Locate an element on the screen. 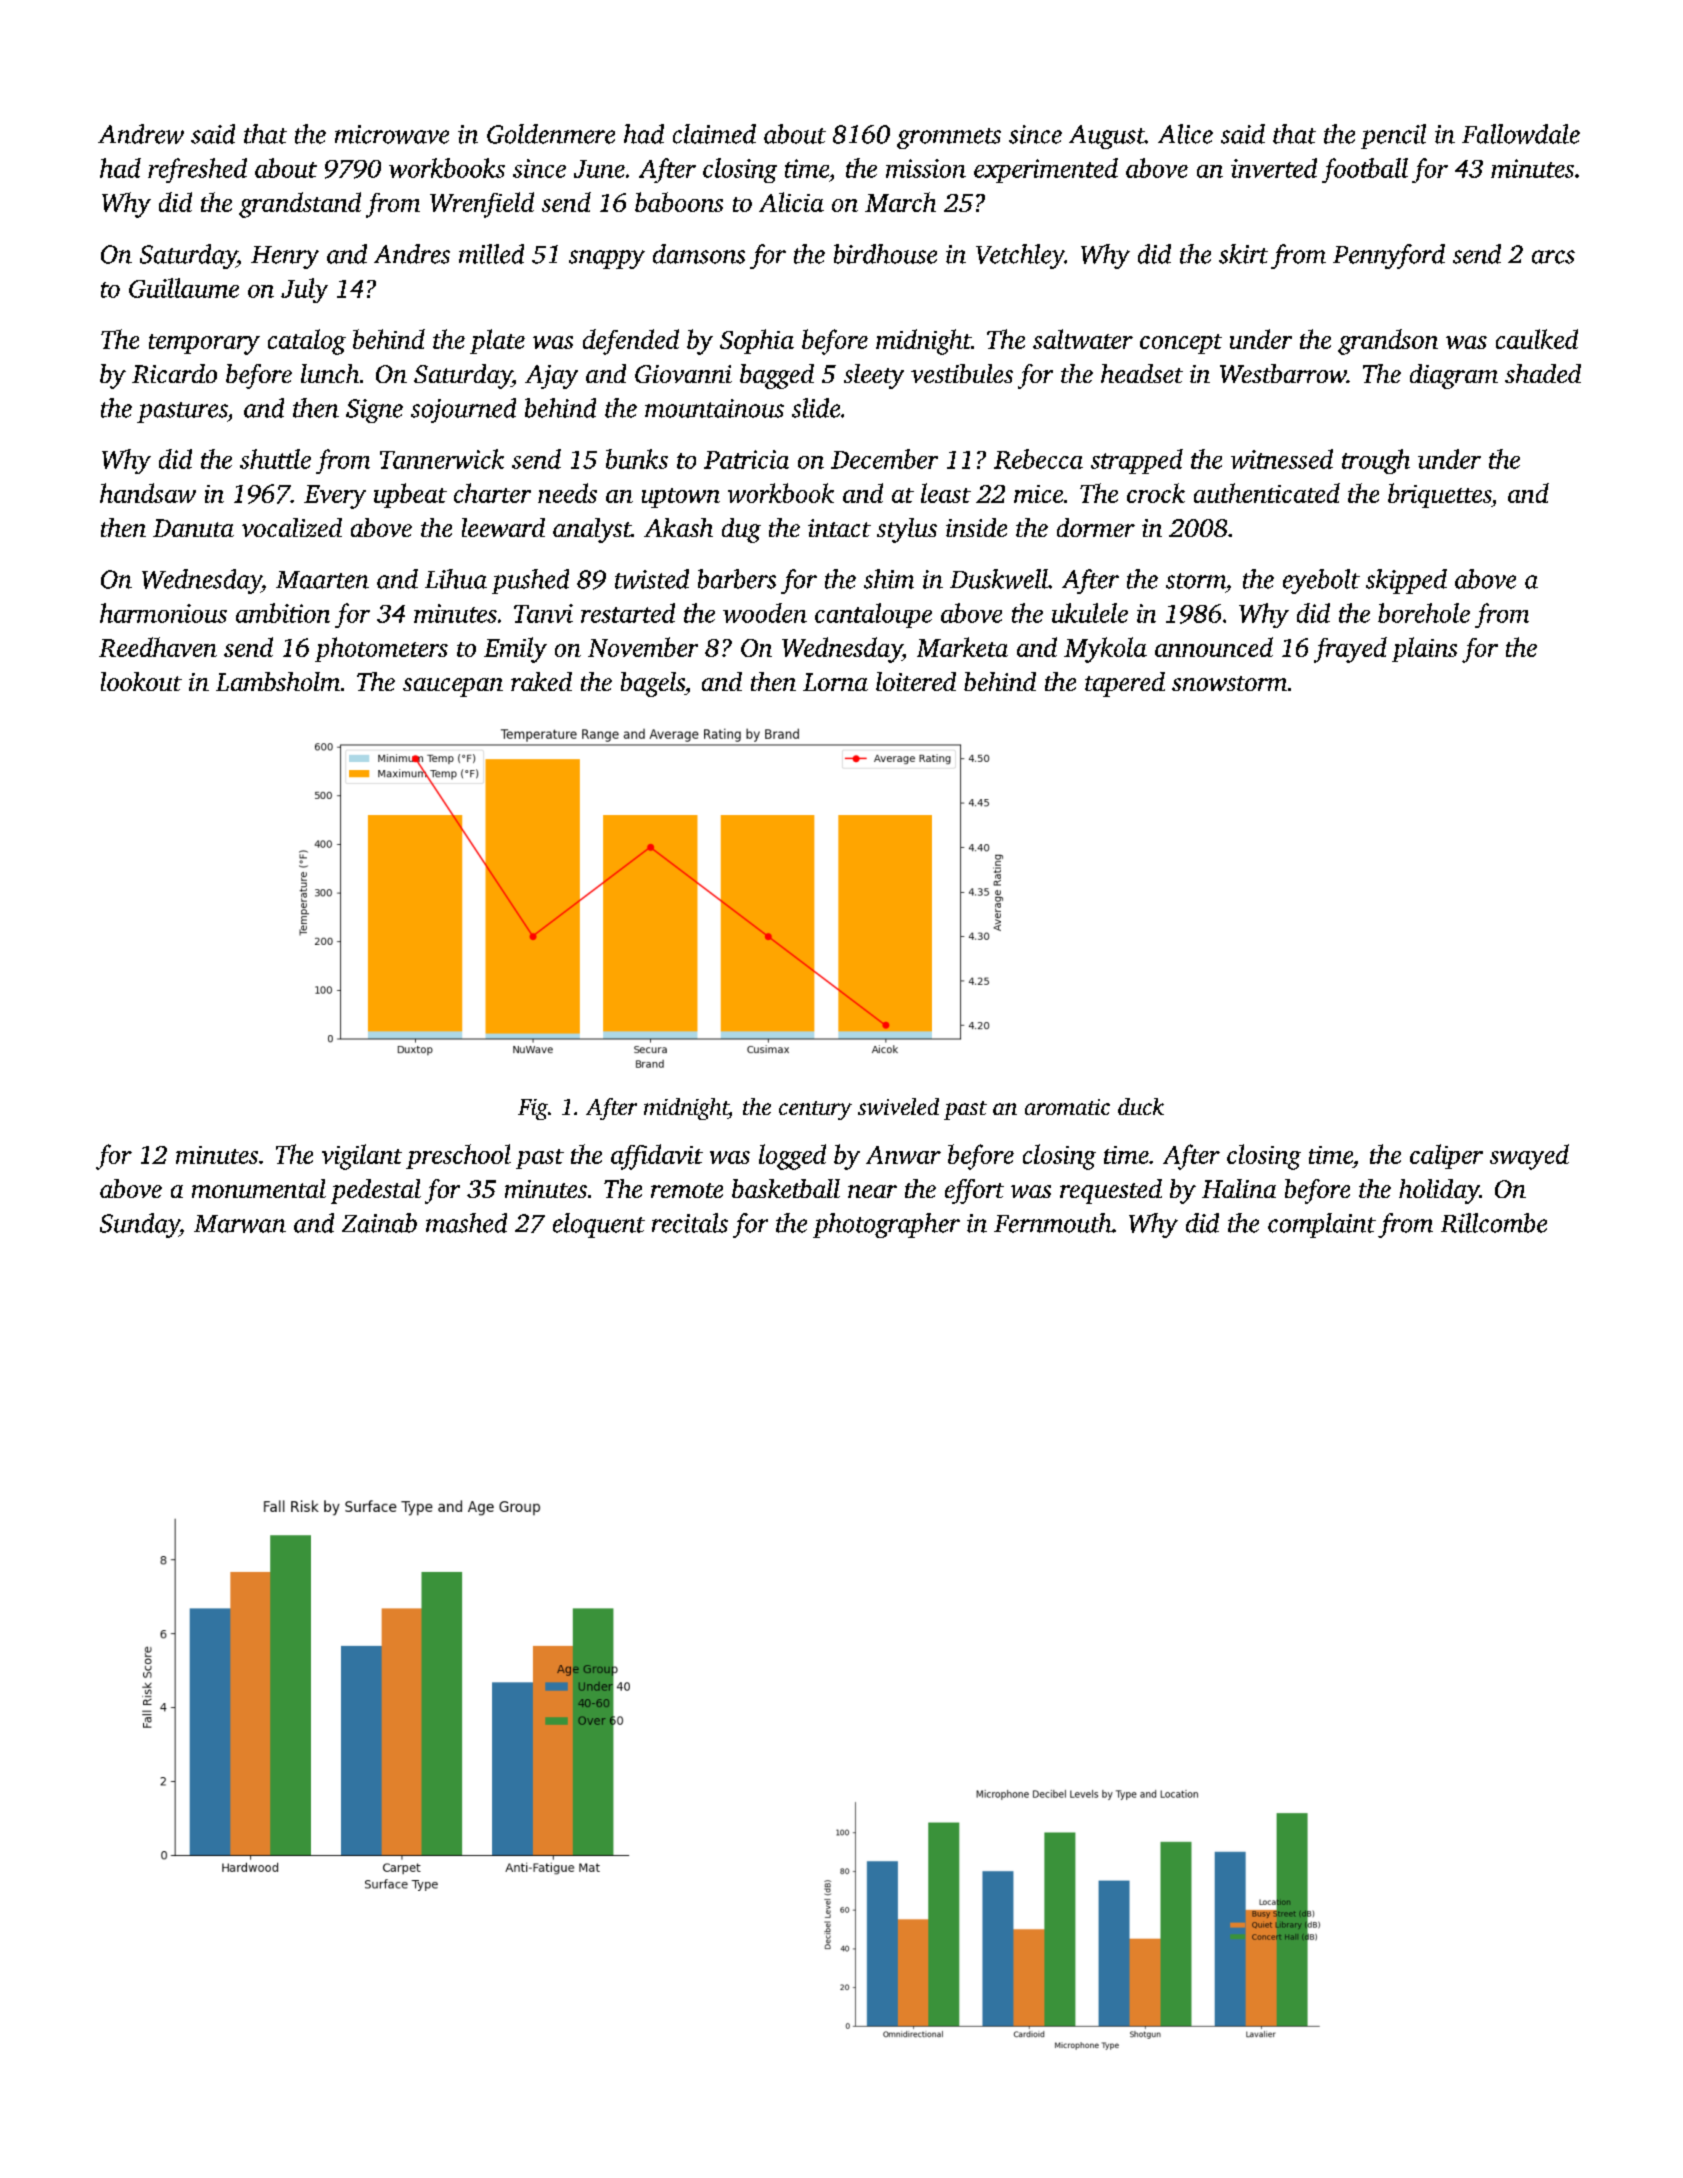  claimed is located at coordinates (714, 134).
